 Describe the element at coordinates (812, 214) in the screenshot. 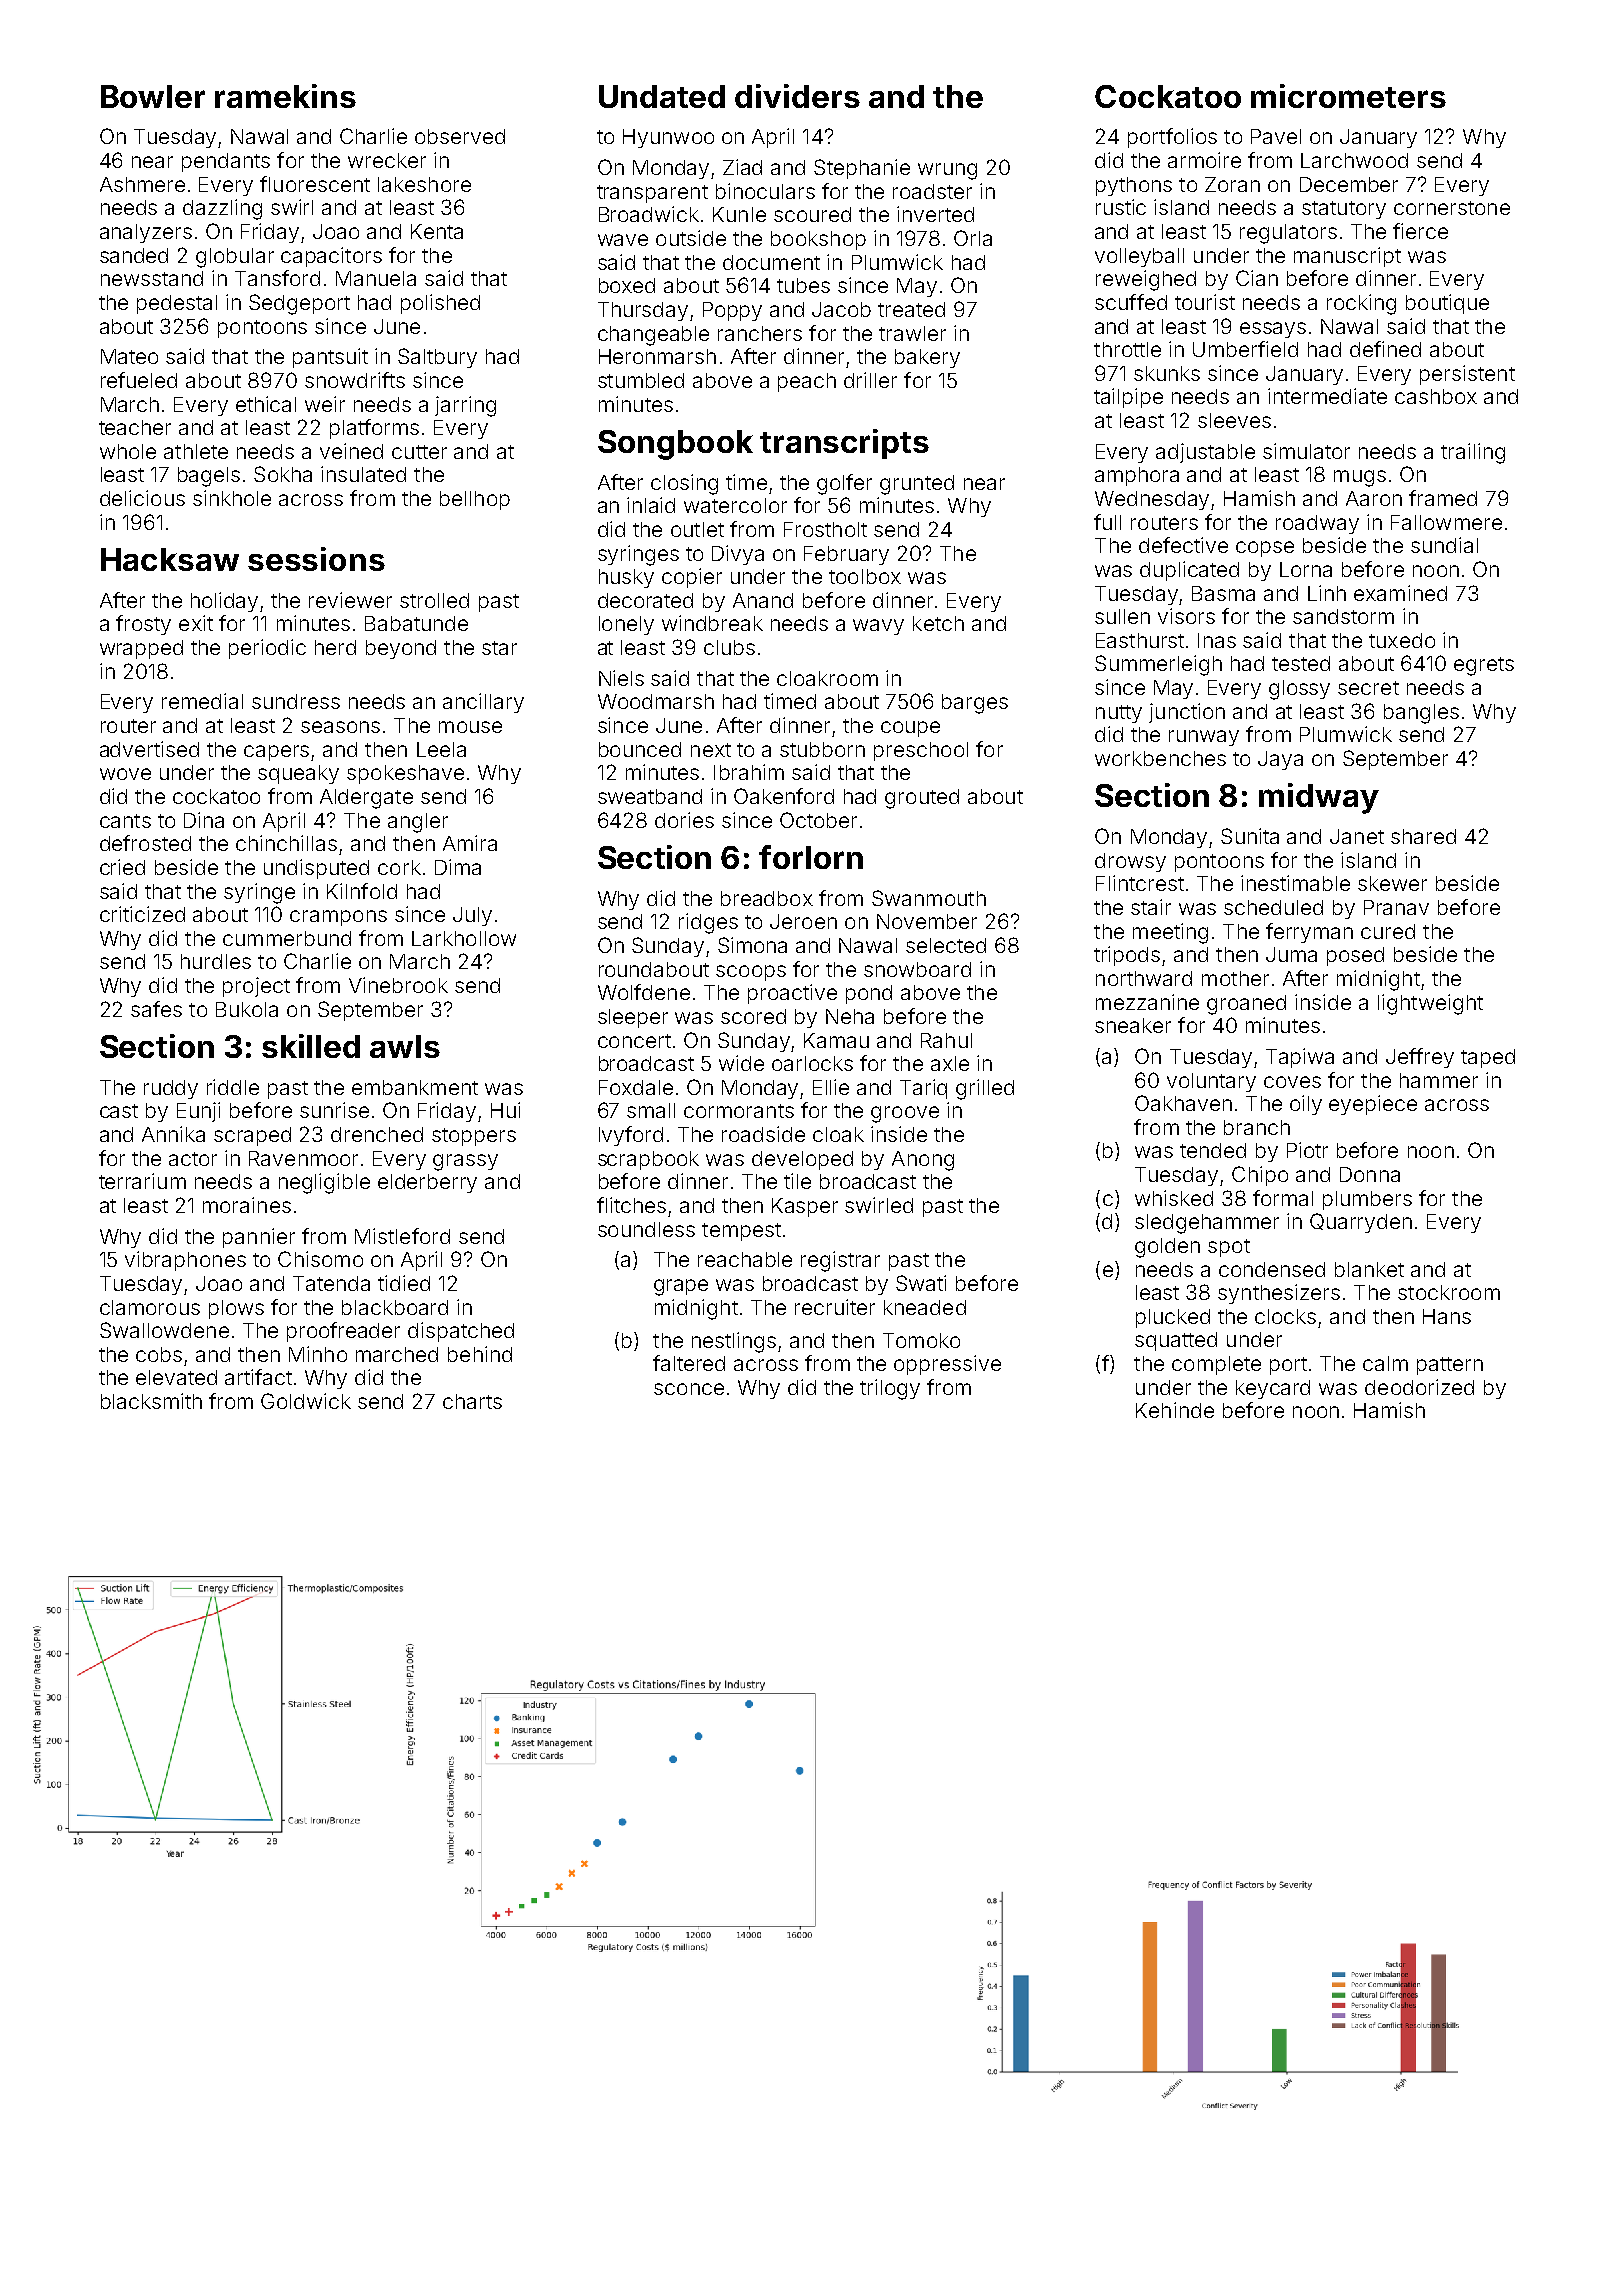

I see `scoured` at that location.
